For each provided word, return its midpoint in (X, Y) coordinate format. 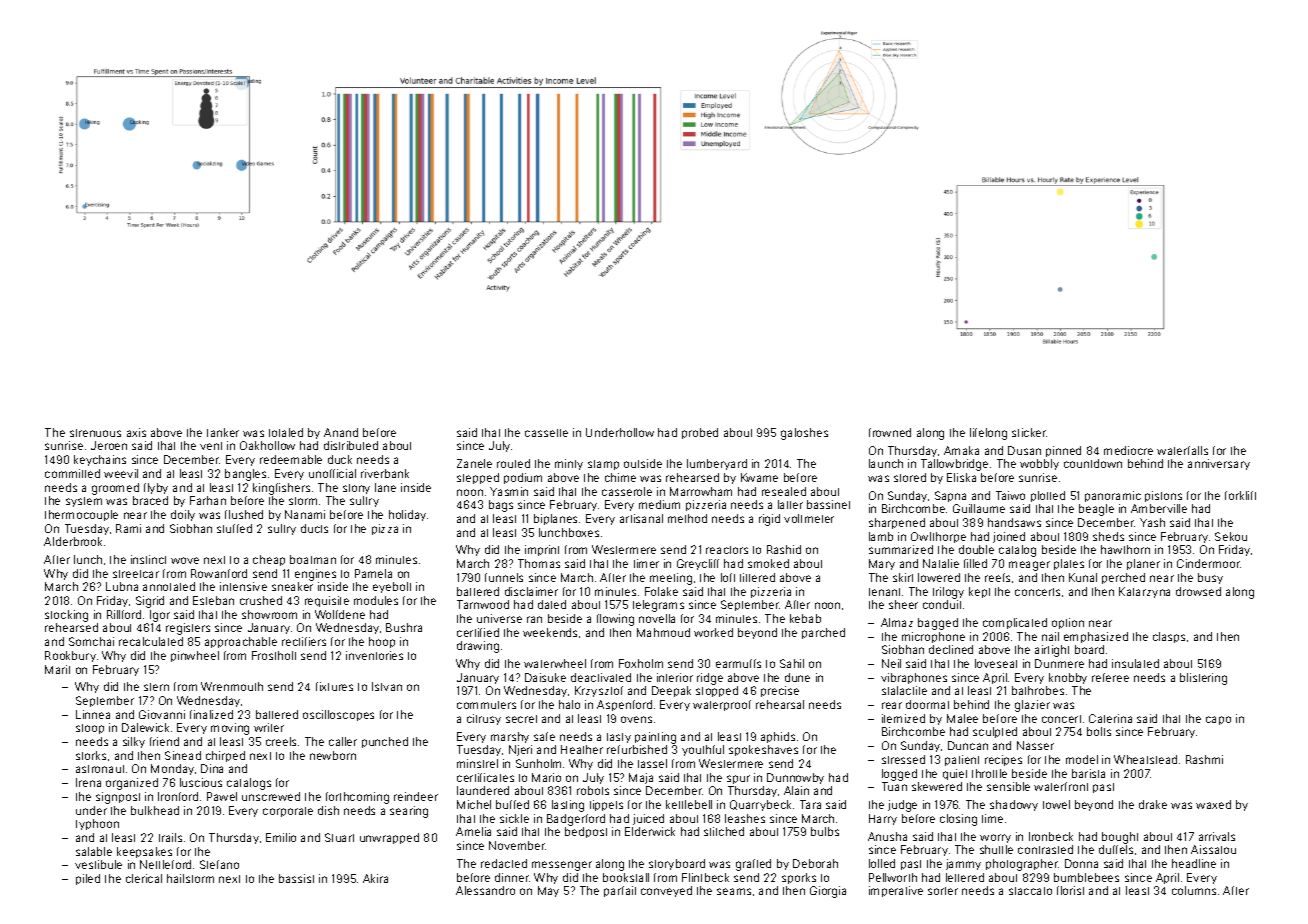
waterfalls (1182, 450)
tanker (223, 432)
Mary (882, 564)
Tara (810, 804)
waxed (1213, 804)
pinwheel (195, 656)
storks (91, 755)
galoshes (804, 434)
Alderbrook (73, 541)
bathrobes (1038, 690)
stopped (717, 691)
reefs (997, 577)
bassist (296, 878)
